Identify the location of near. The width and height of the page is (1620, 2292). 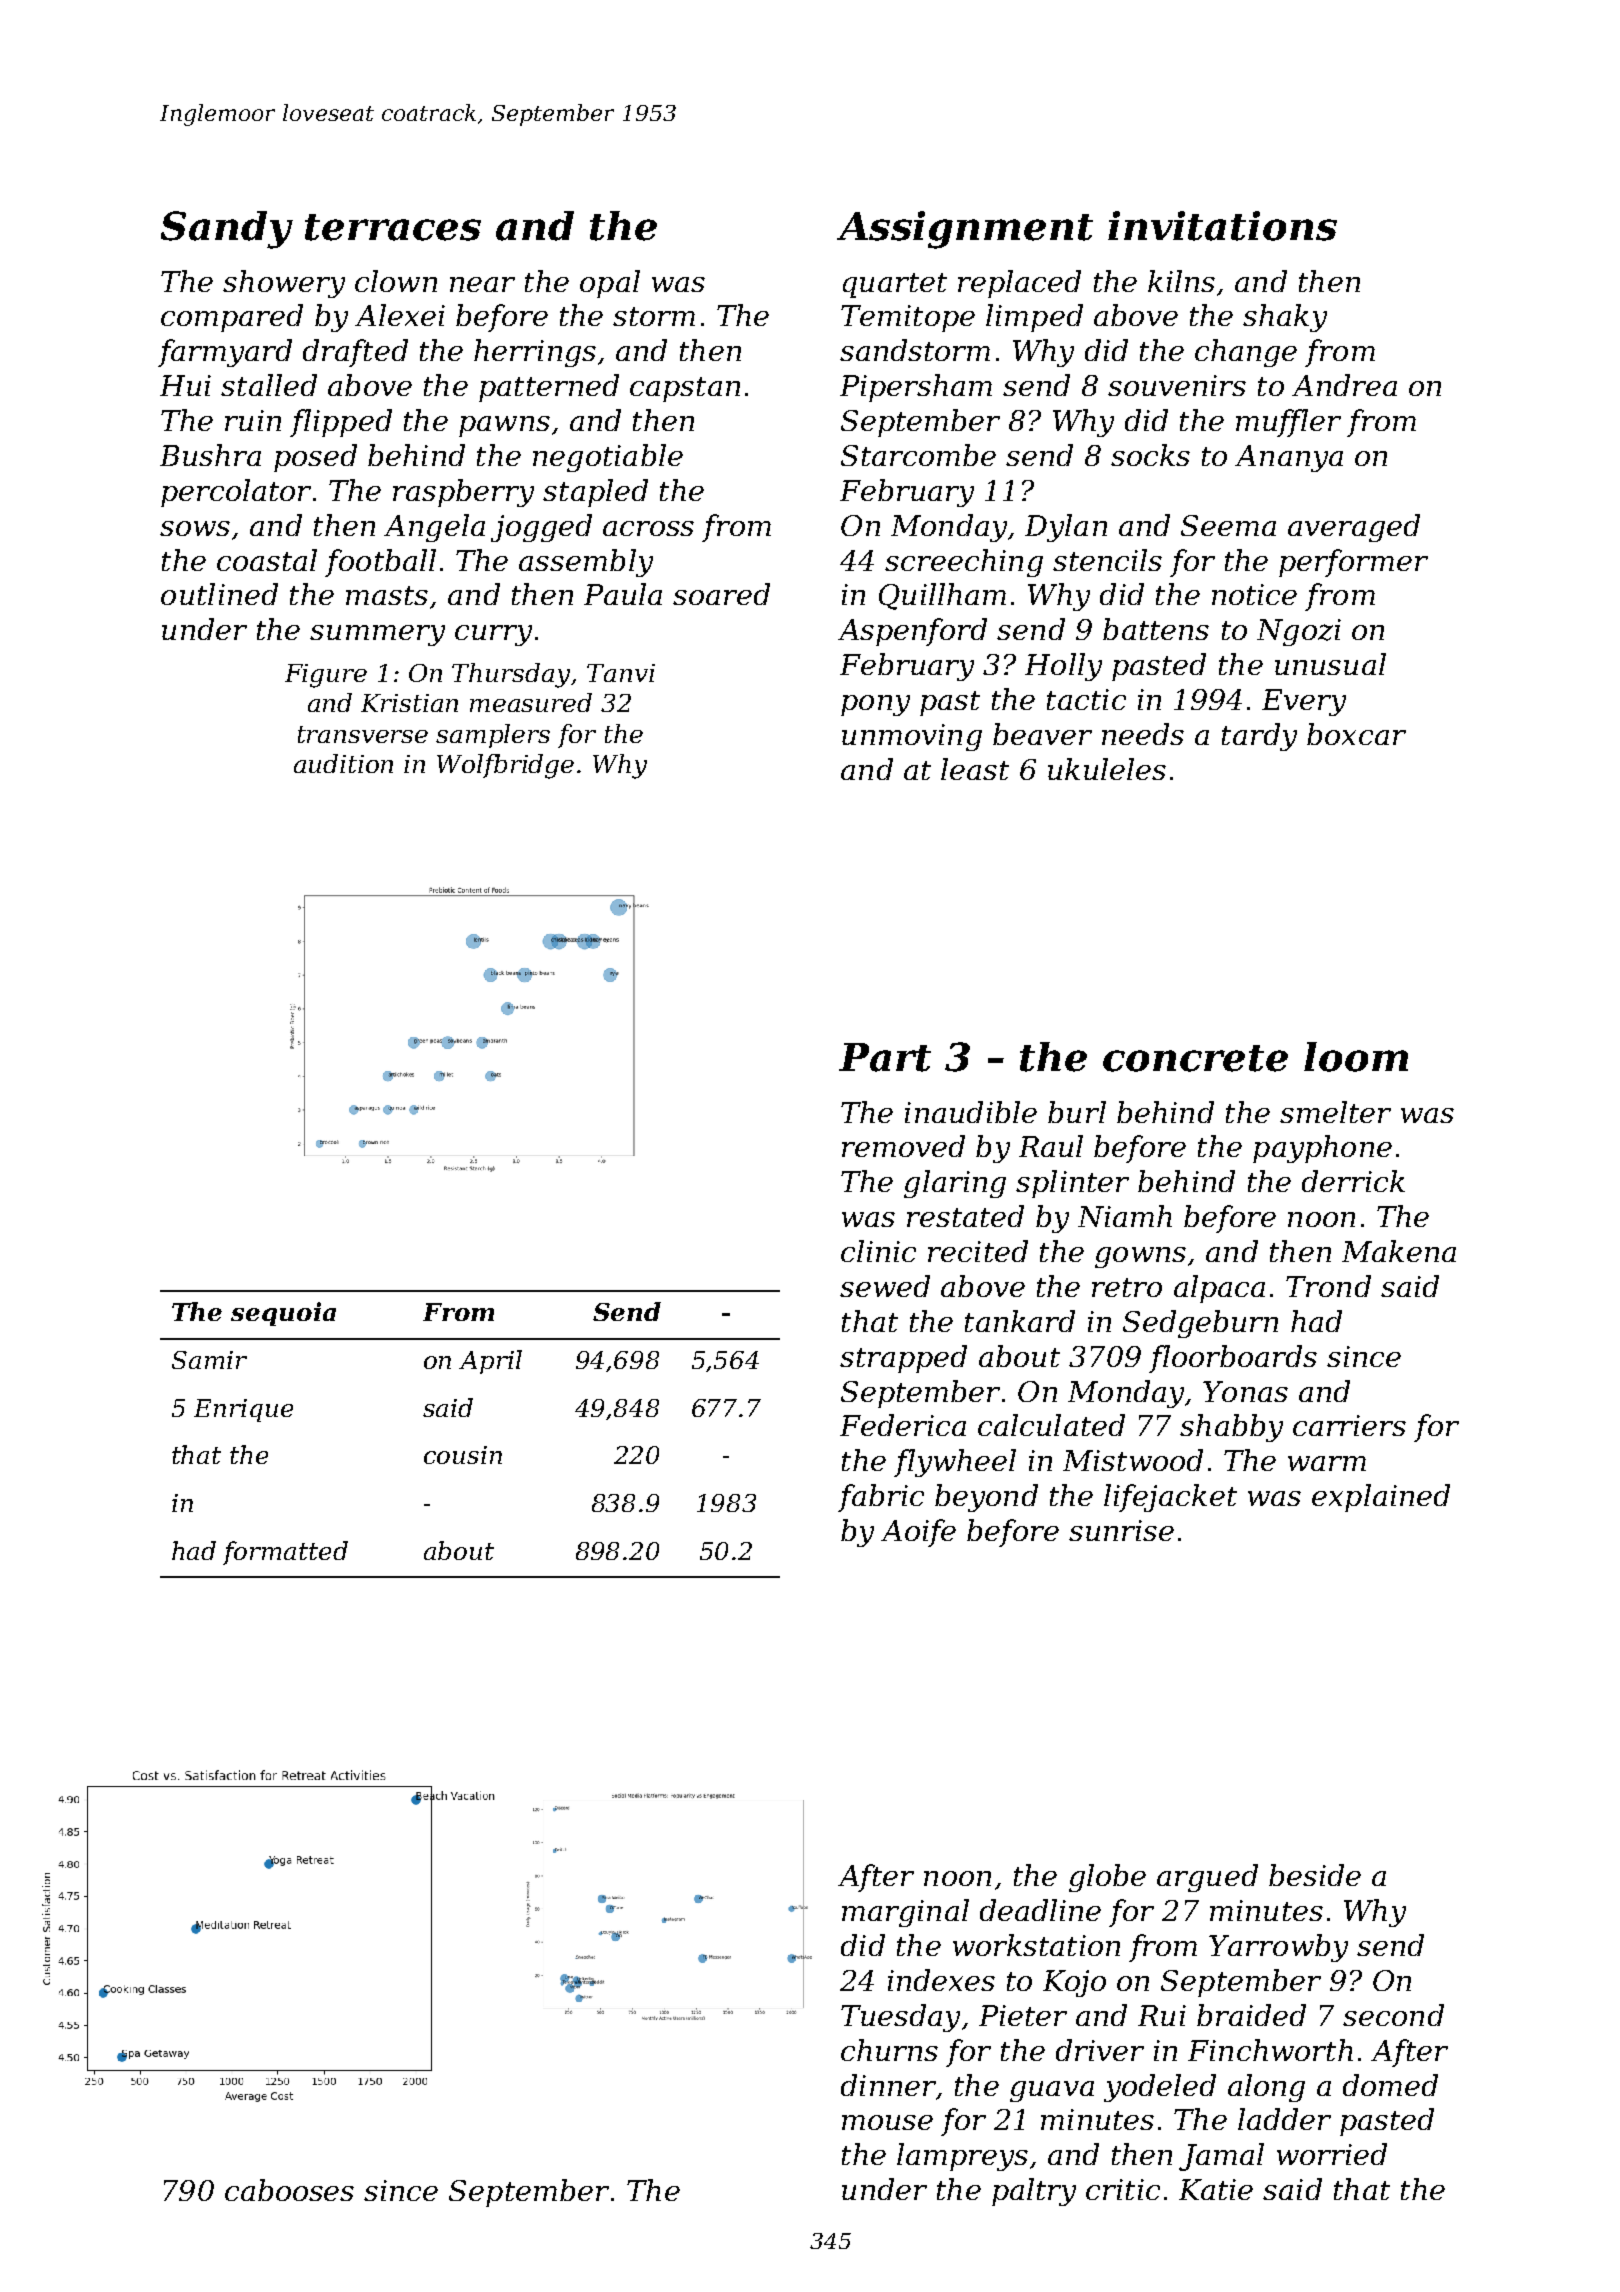
(482, 284).
